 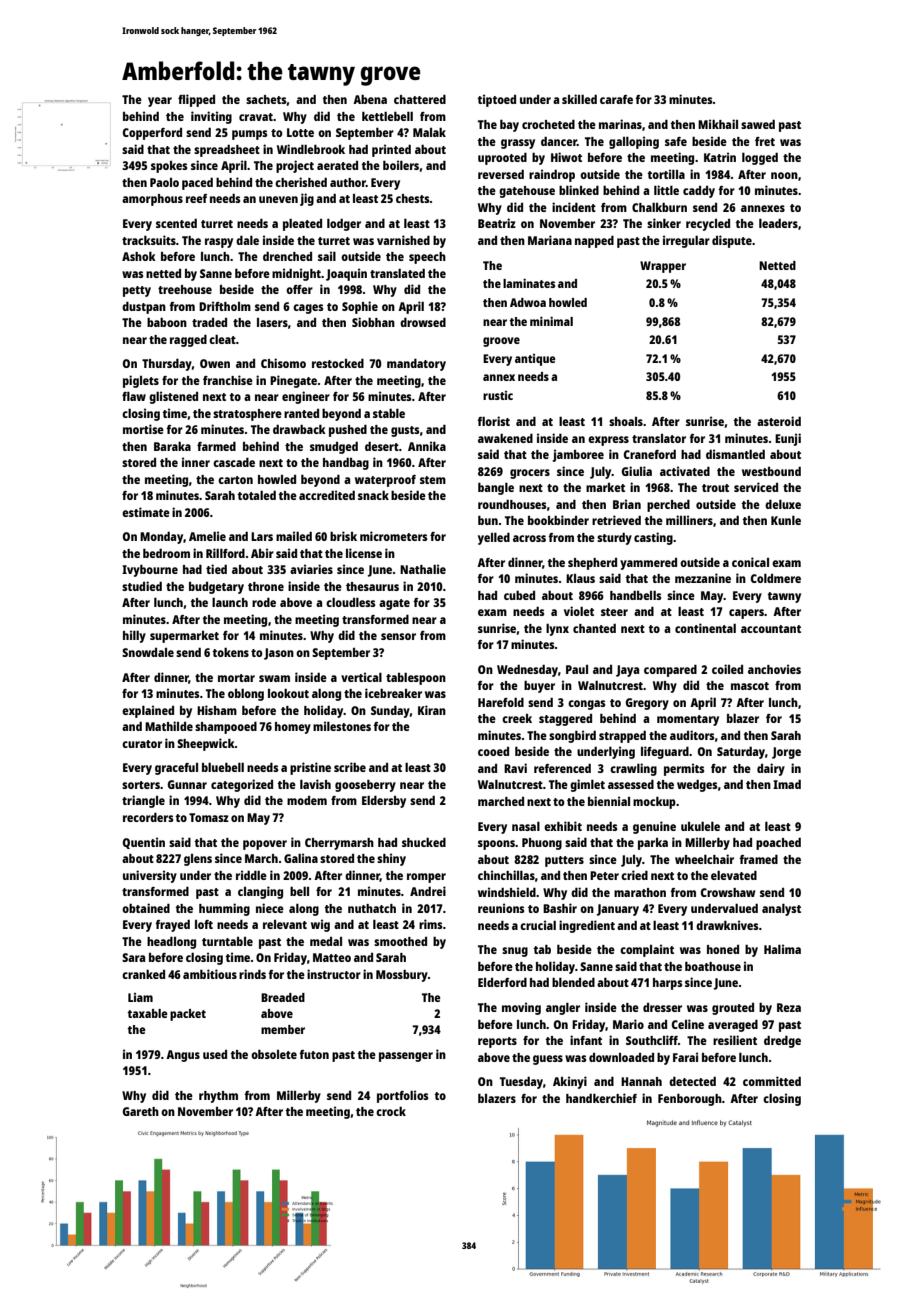 What do you see at coordinates (218, 1097) in the screenshot?
I see `rhythm` at bounding box center [218, 1097].
